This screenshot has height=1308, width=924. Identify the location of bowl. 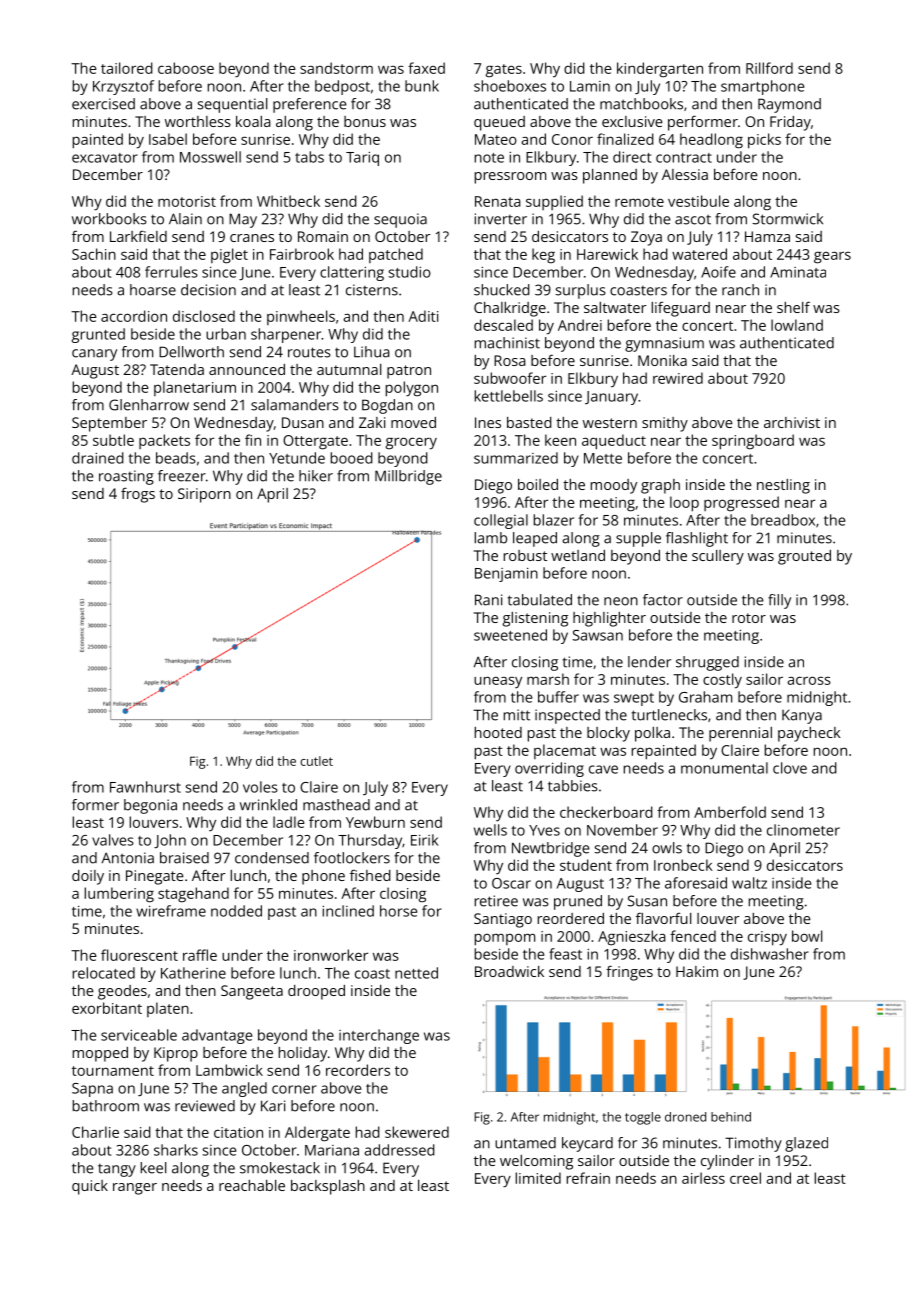
(807, 936).
